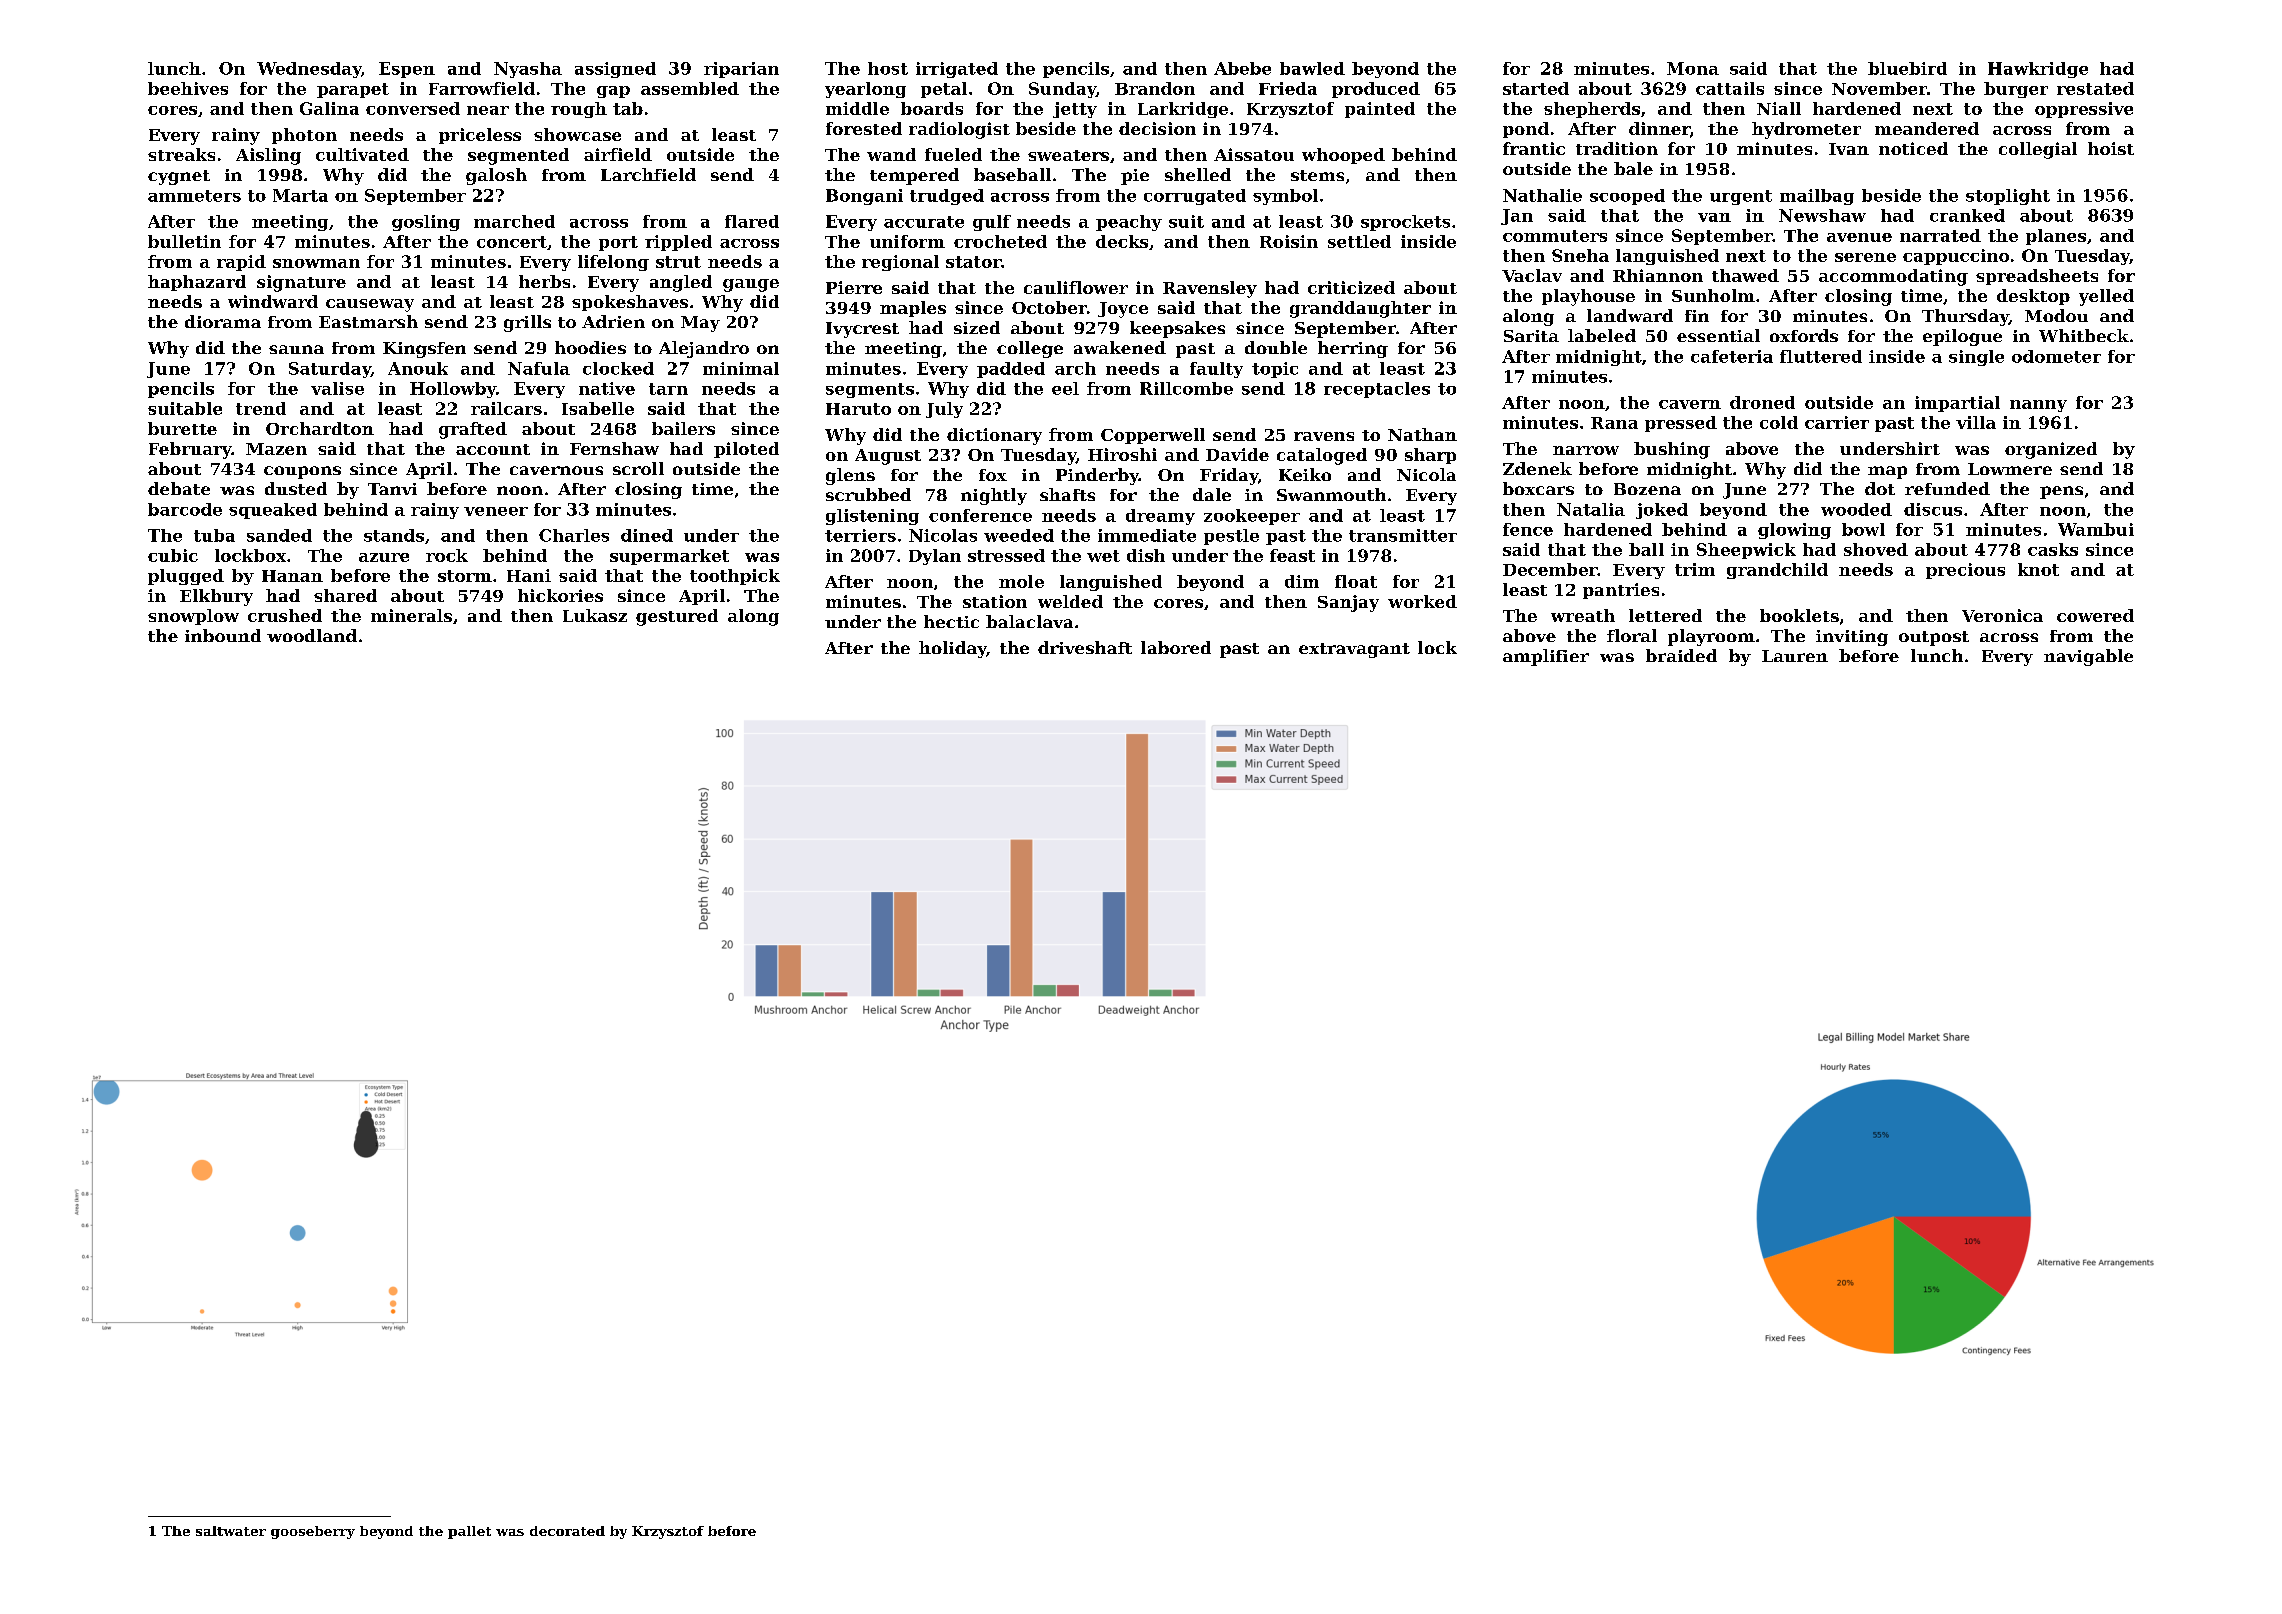  Describe the element at coordinates (2053, 549) in the document. I see `casks` at that location.
